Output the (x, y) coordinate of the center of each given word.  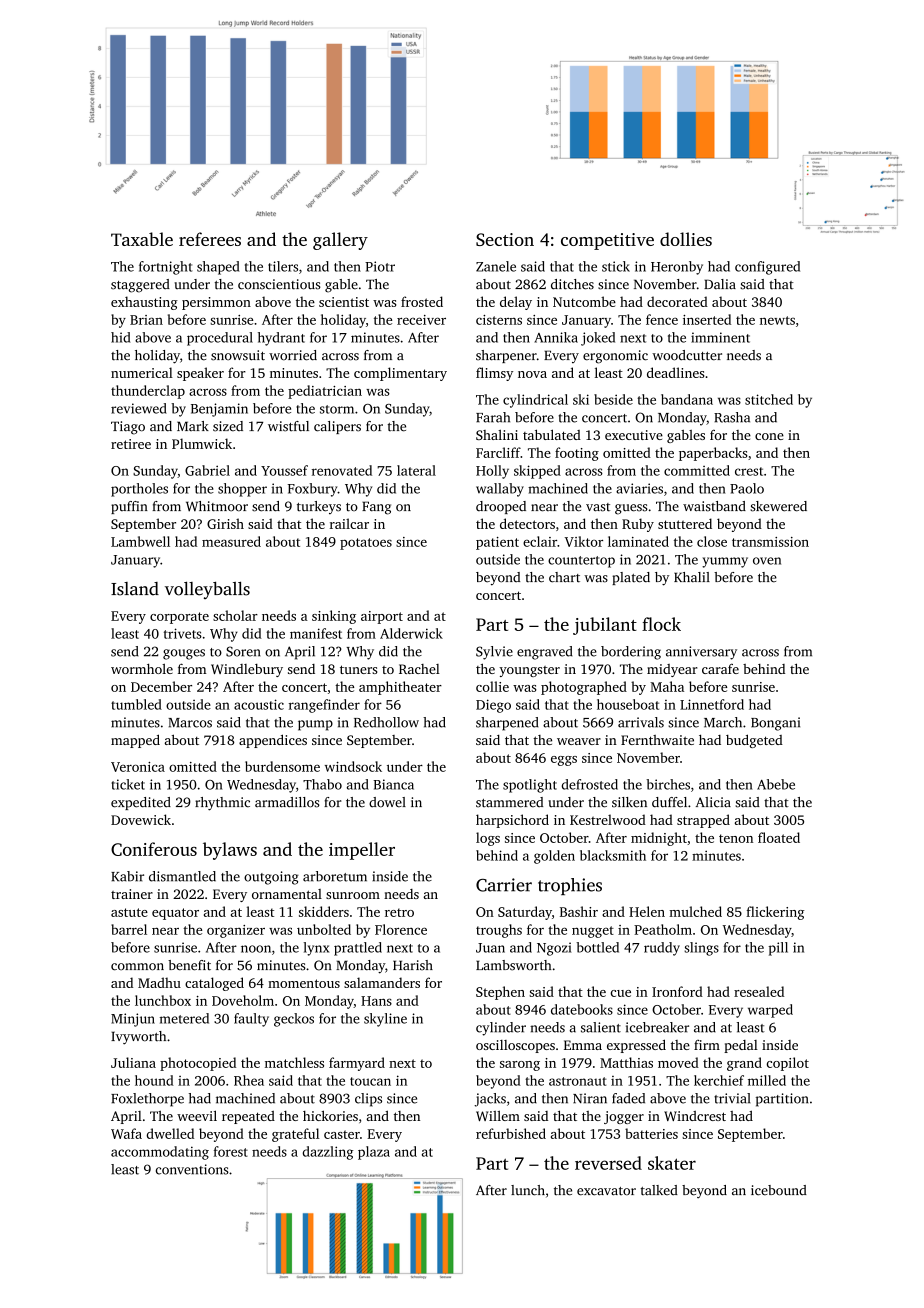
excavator (606, 1191)
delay (516, 303)
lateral (416, 470)
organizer (236, 931)
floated (779, 837)
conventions (192, 1169)
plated (631, 578)
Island (135, 589)
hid (120, 337)
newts (777, 320)
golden (554, 857)
